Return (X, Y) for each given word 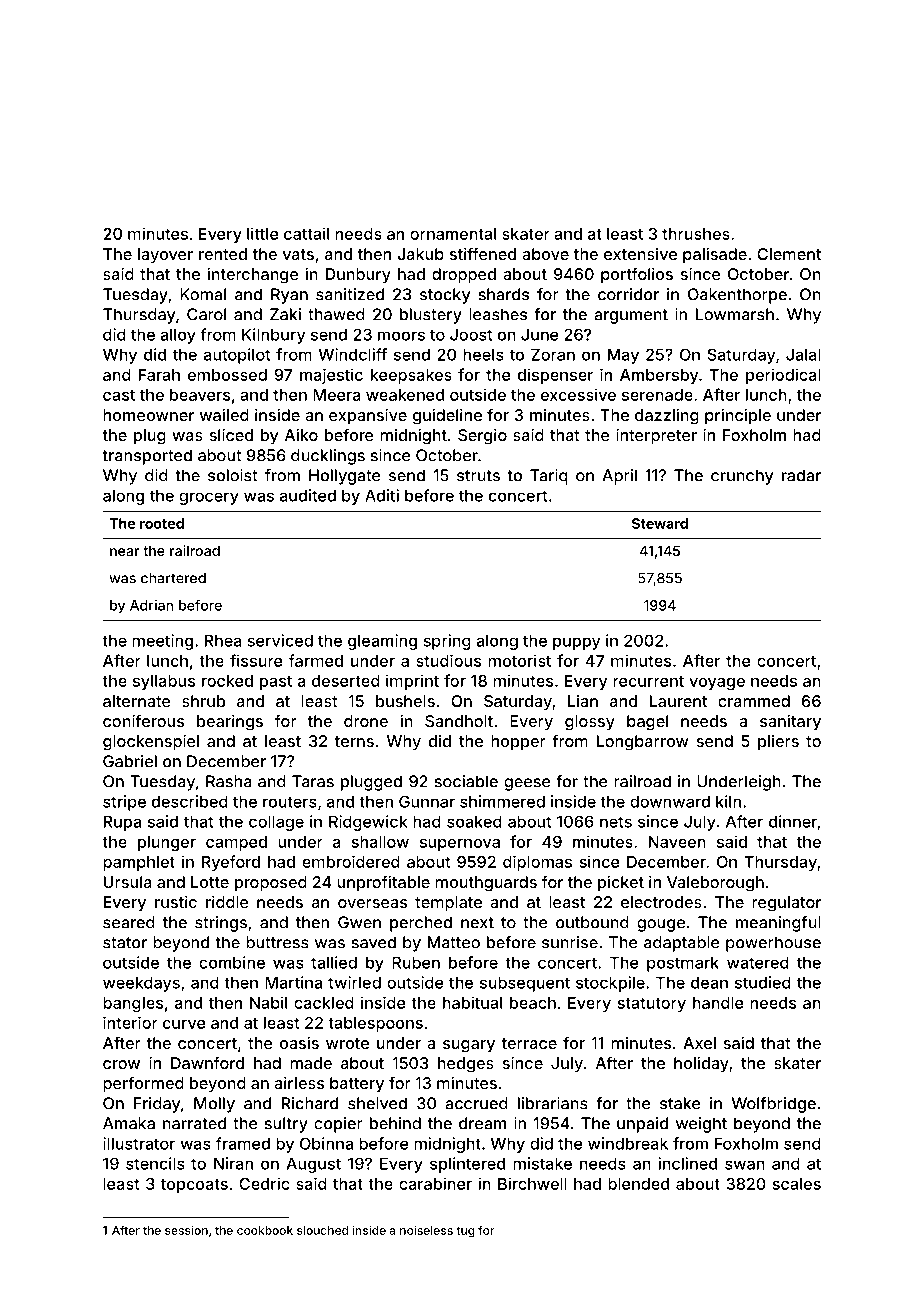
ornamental (453, 234)
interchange (253, 276)
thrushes (696, 234)
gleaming (382, 642)
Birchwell (532, 1183)
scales (797, 1184)
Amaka (129, 1123)
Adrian (151, 605)
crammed (754, 701)
